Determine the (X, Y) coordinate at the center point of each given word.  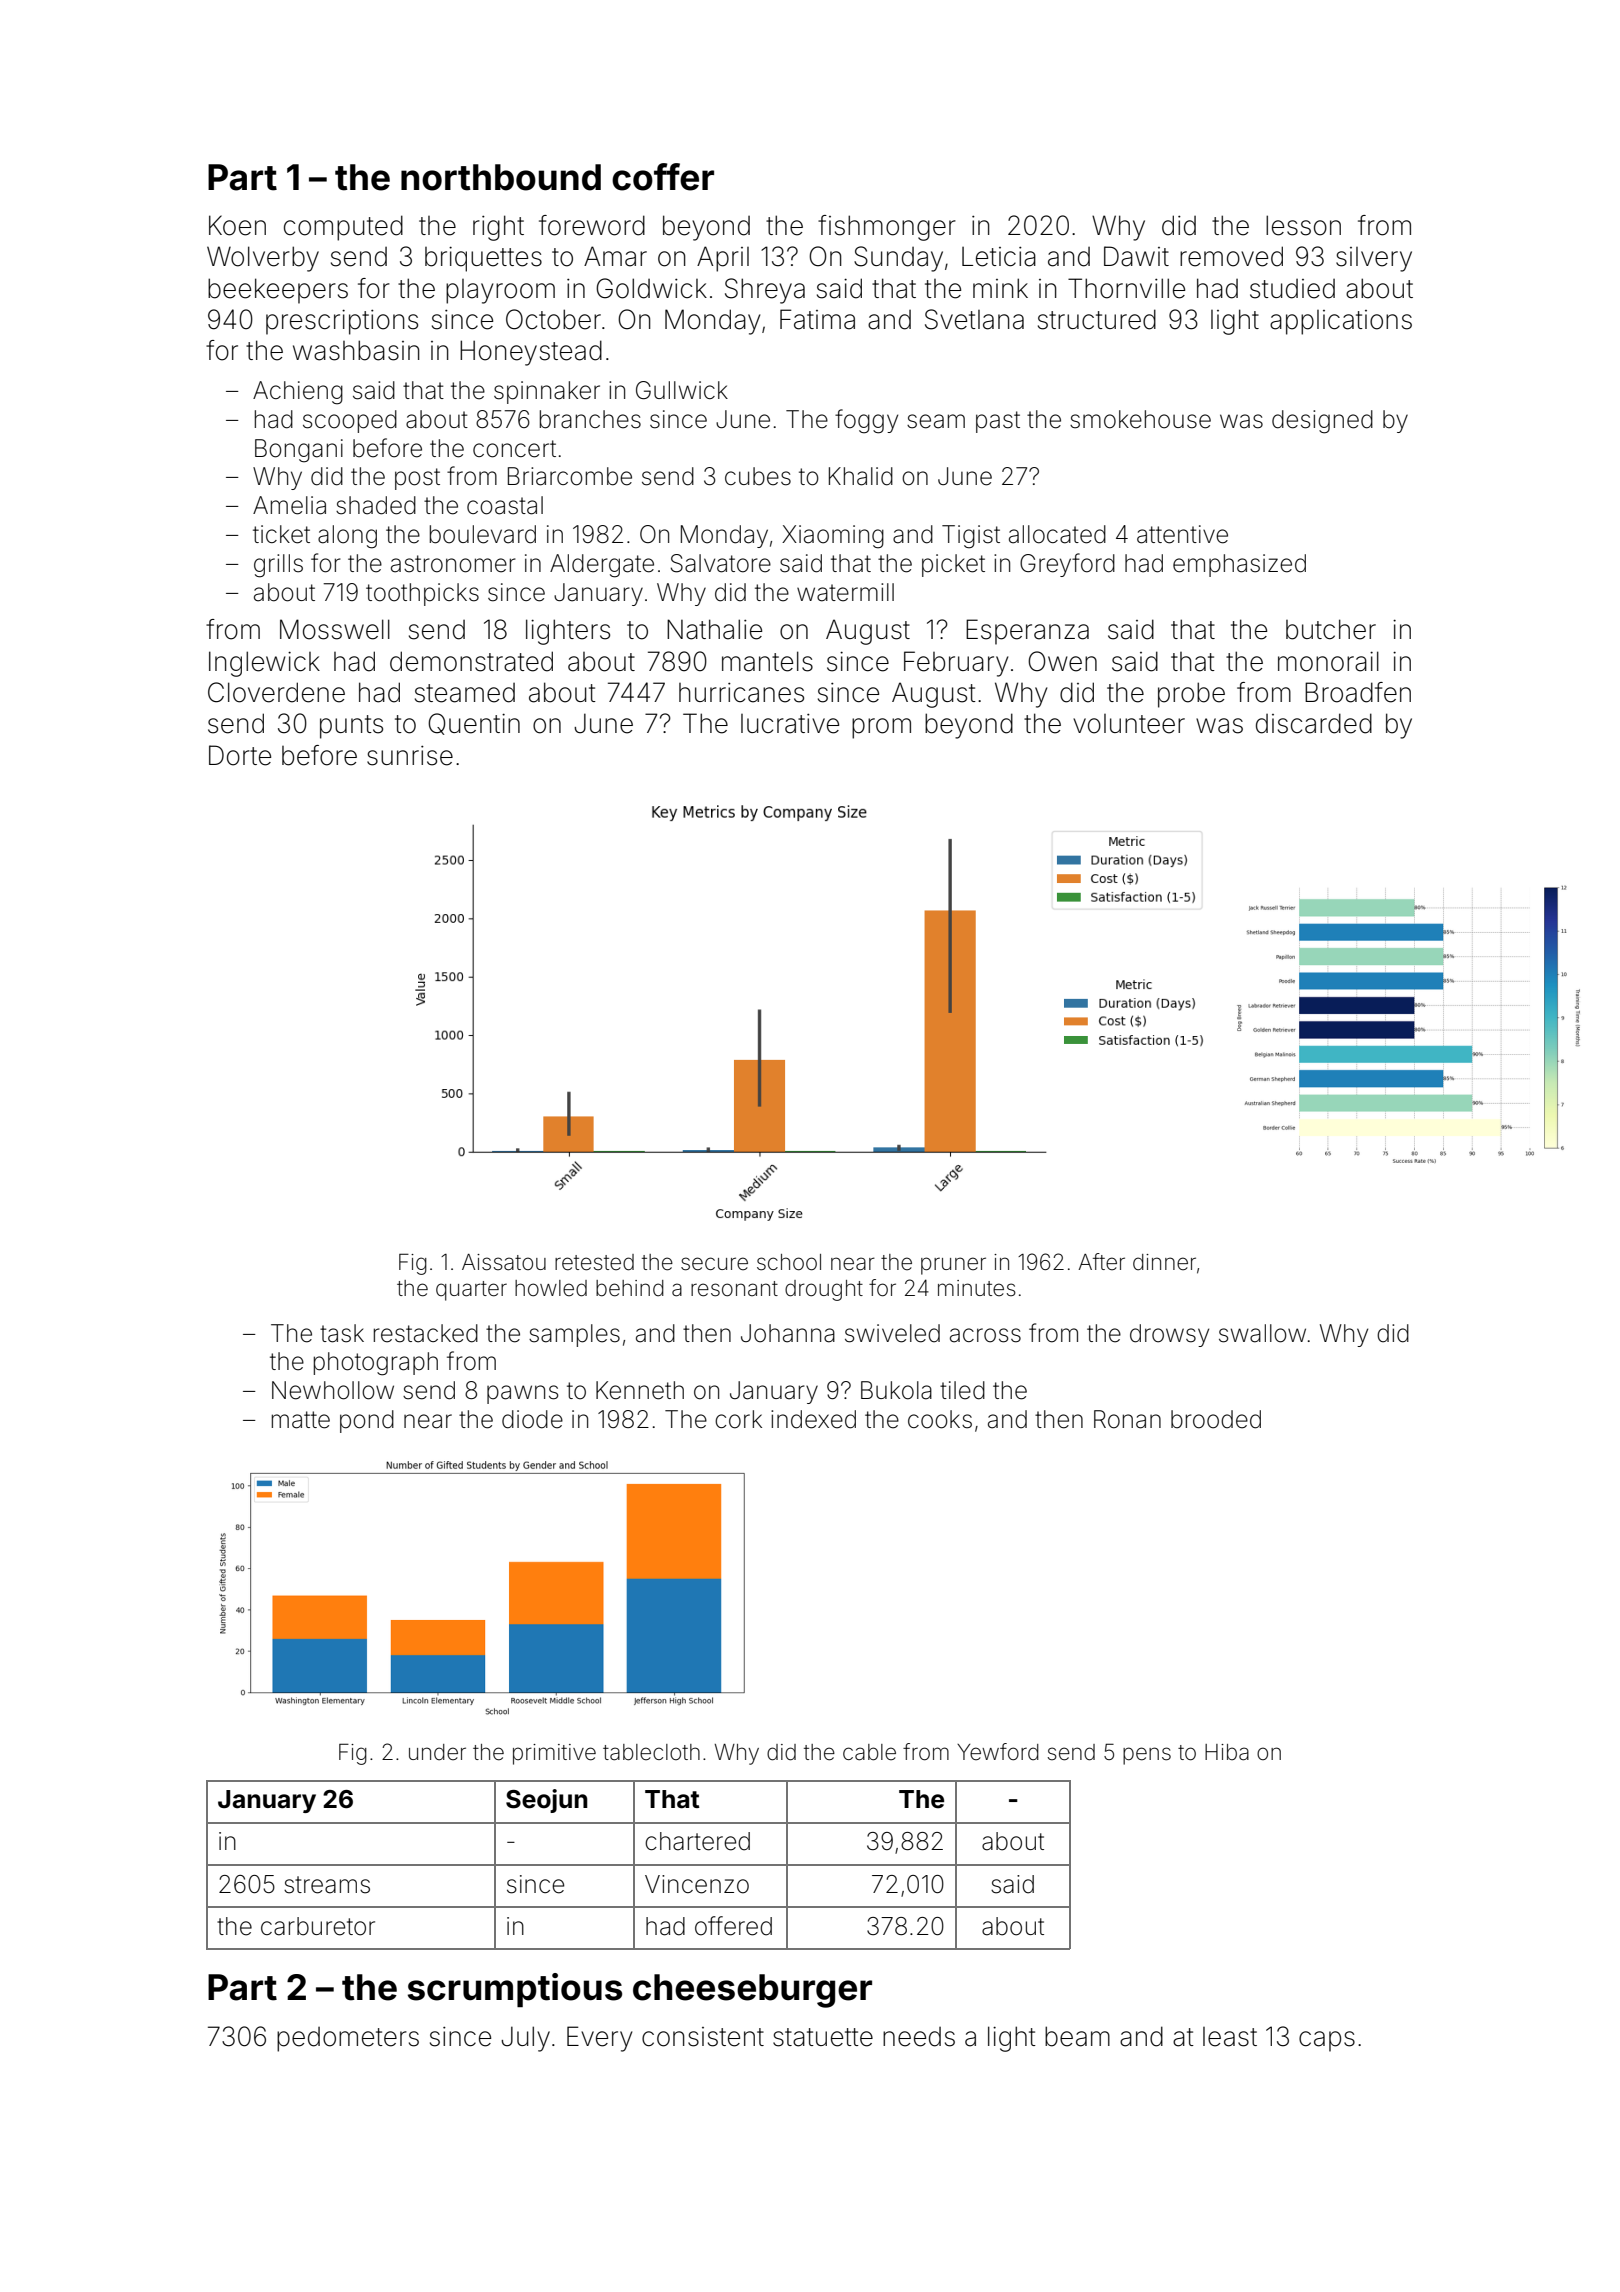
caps (1327, 2041)
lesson (1303, 225)
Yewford (998, 1752)
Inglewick (264, 664)
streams (327, 1885)
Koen (237, 225)
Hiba (1227, 1752)
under (437, 1752)
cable (869, 1752)
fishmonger (887, 228)
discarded (1314, 723)
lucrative (790, 724)
